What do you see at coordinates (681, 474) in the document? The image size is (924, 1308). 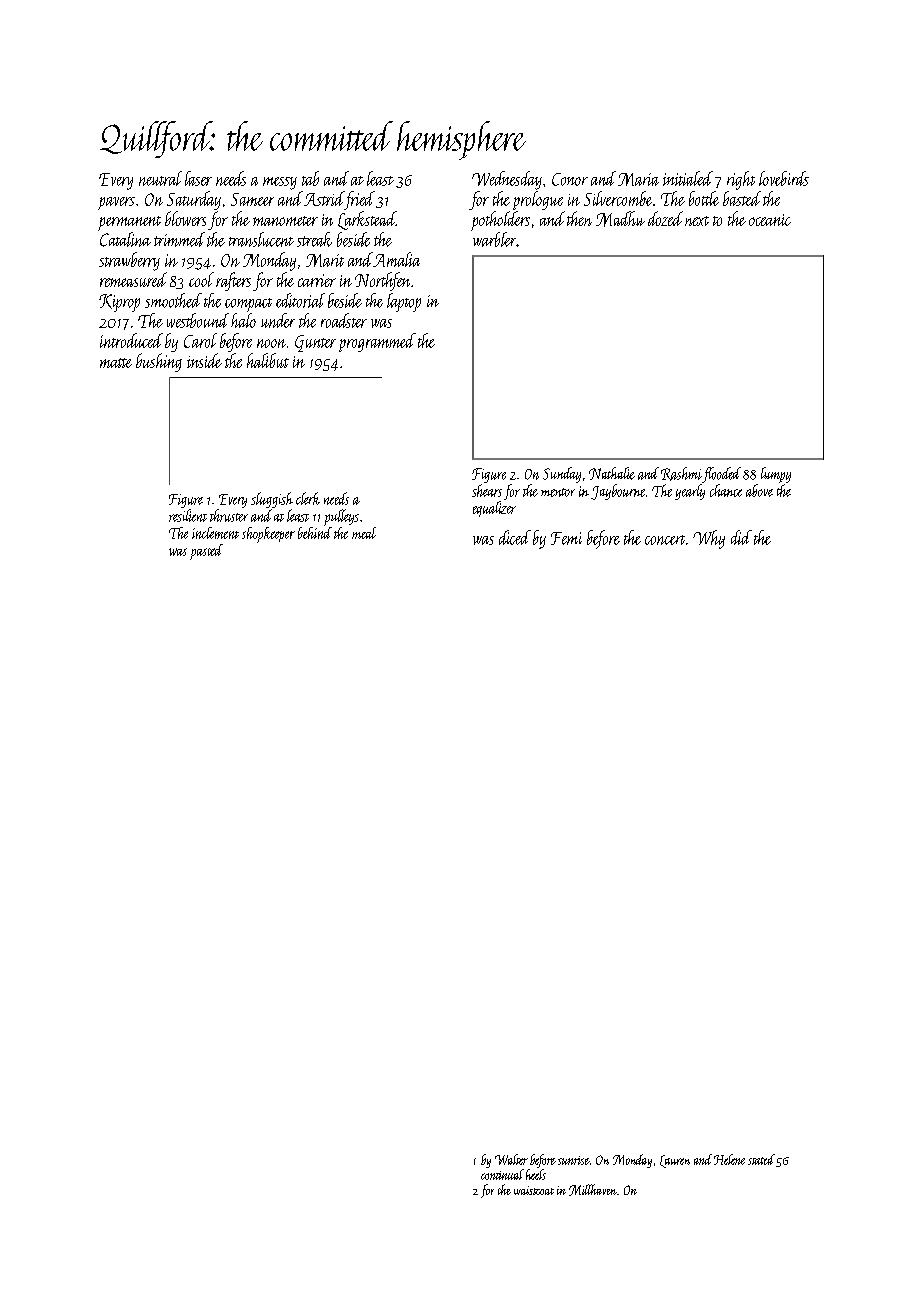 I see `Rashmi` at bounding box center [681, 474].
